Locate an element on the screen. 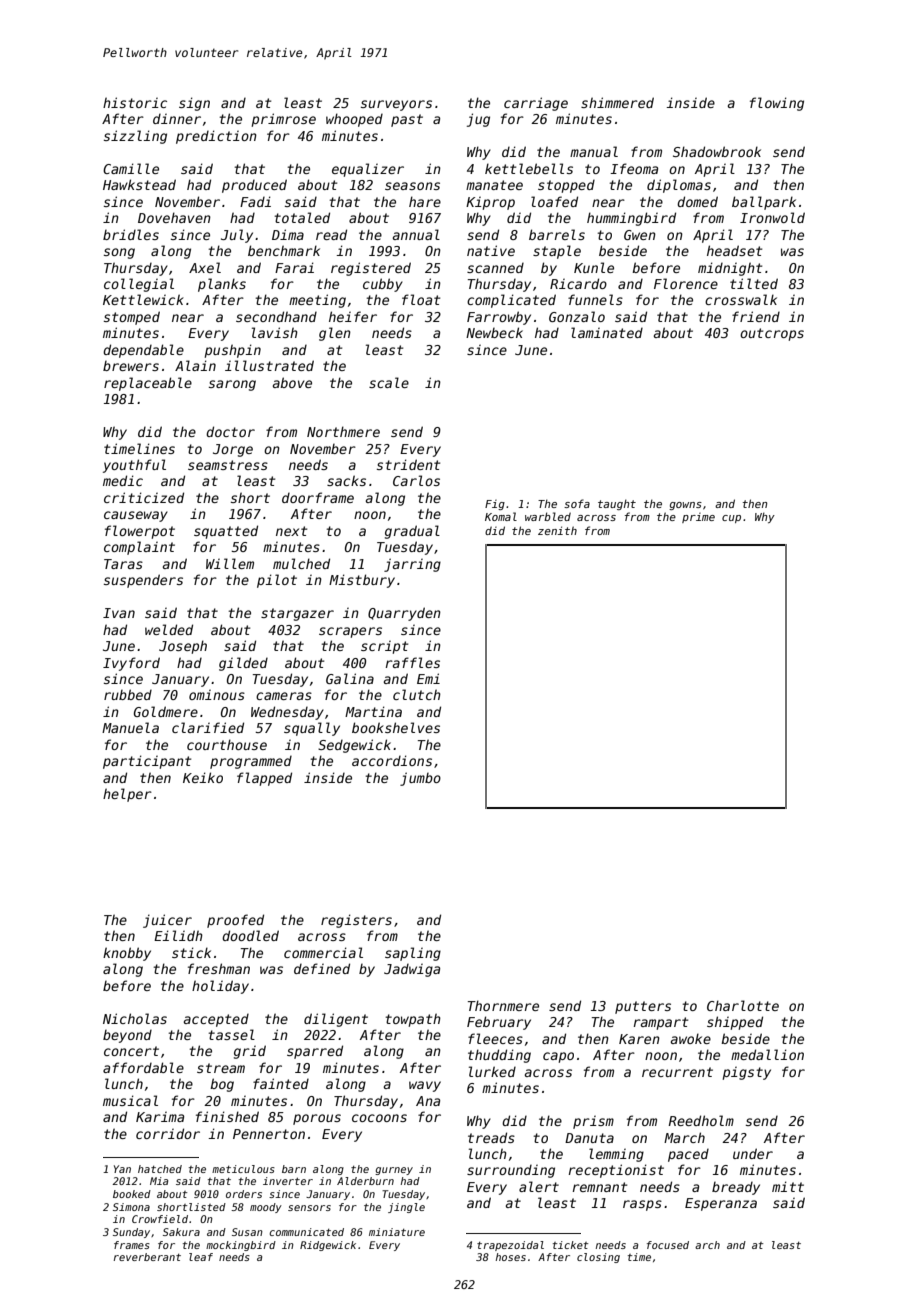 The width and height of the screenshot is (908, 1316). cup is located at coordinates (731, 519).
